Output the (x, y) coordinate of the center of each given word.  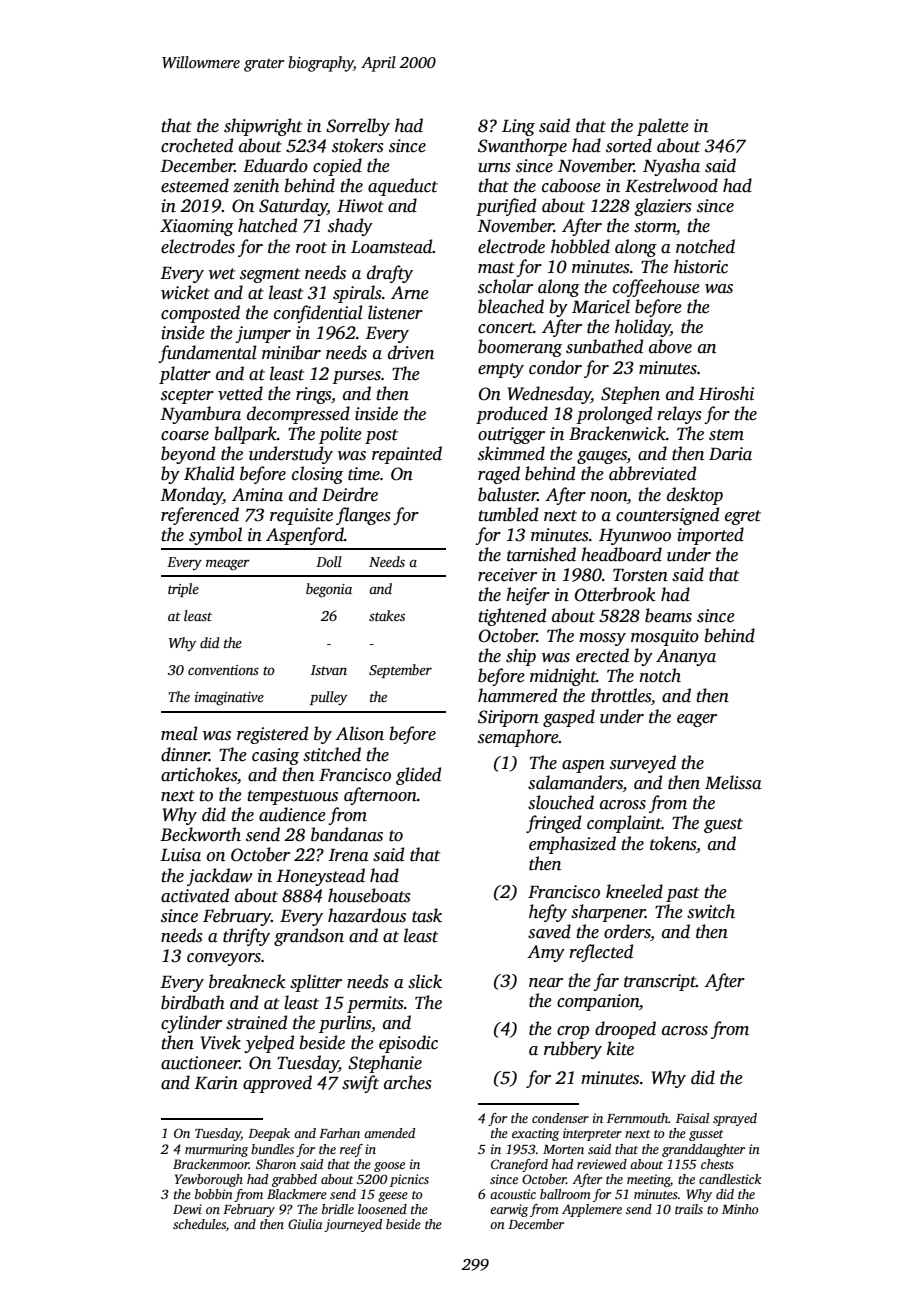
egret (743, 517)
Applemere (592, 1210)
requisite (301, 516)
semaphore (518, 738)
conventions (223, 670)
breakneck (247, 981)
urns (494, 168)
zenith (256, 185)
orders (627, 931)
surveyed (643, 764)
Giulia (305, 1224)
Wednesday (549, 395)
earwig (509, 1210)
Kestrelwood (671, 185)
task (427, 915)
